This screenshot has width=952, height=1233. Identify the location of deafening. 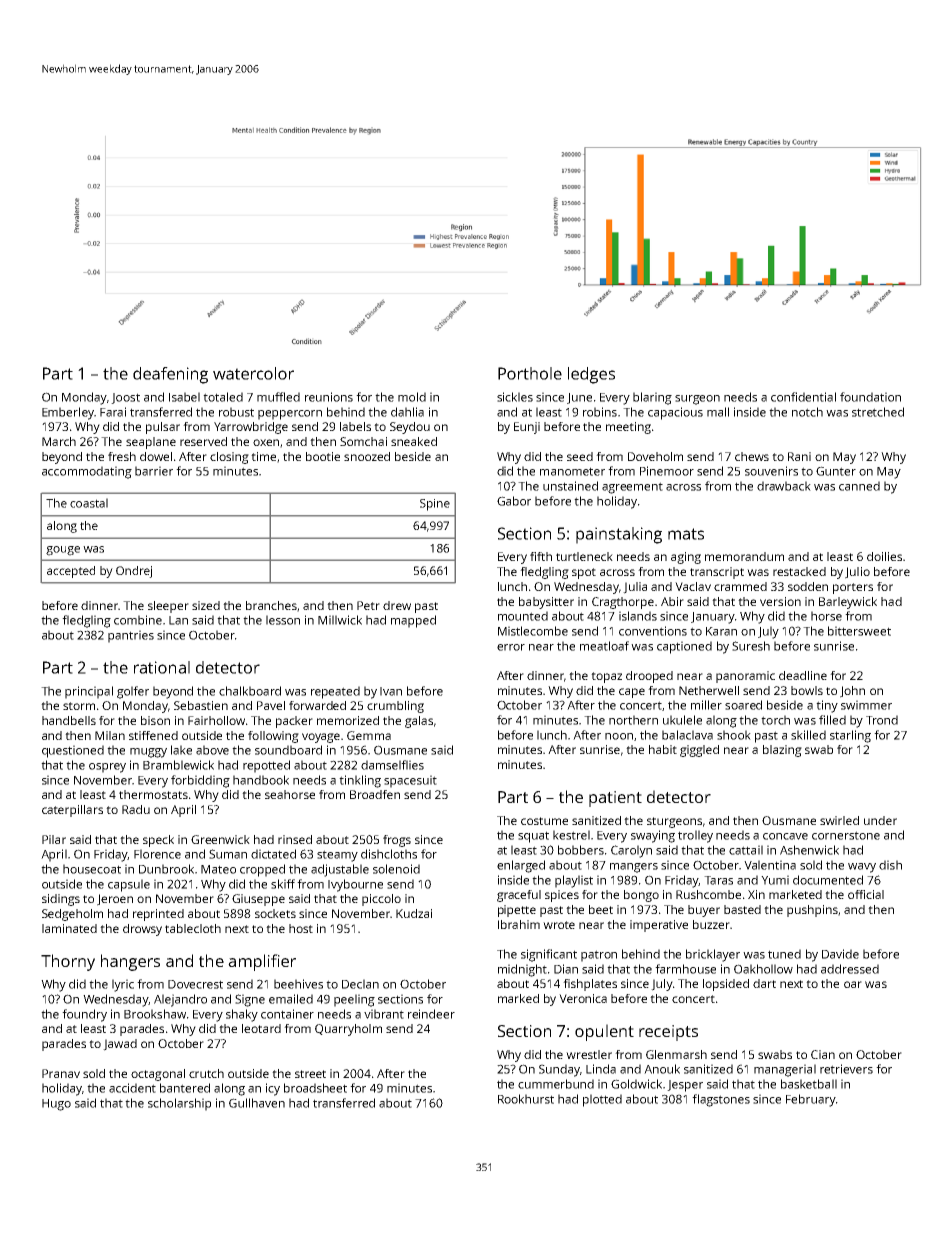
(170, 375).
